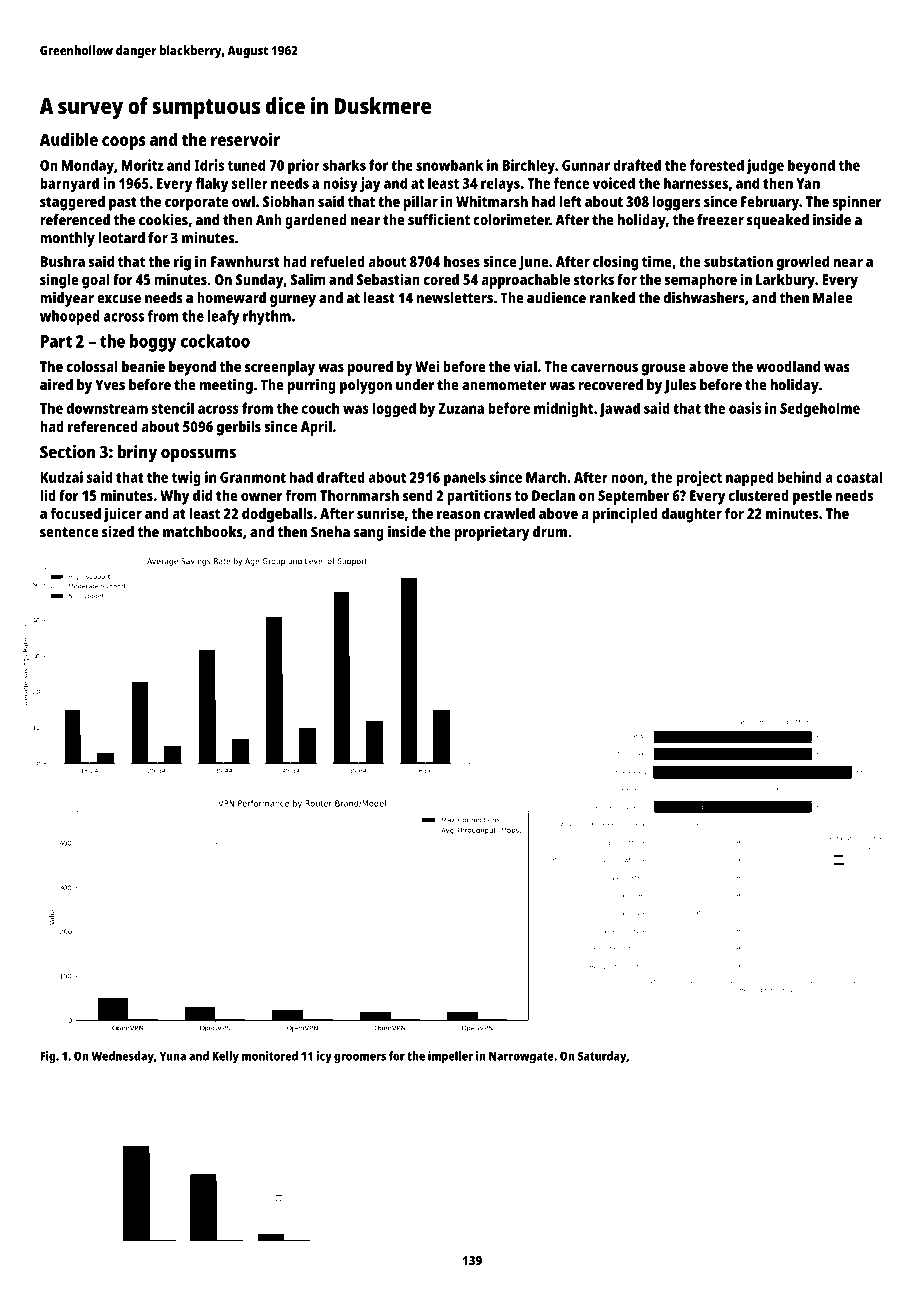  What do you see at coordinates (368, 535) in the page?
I see `sang` at bounding box center [368, 535].
